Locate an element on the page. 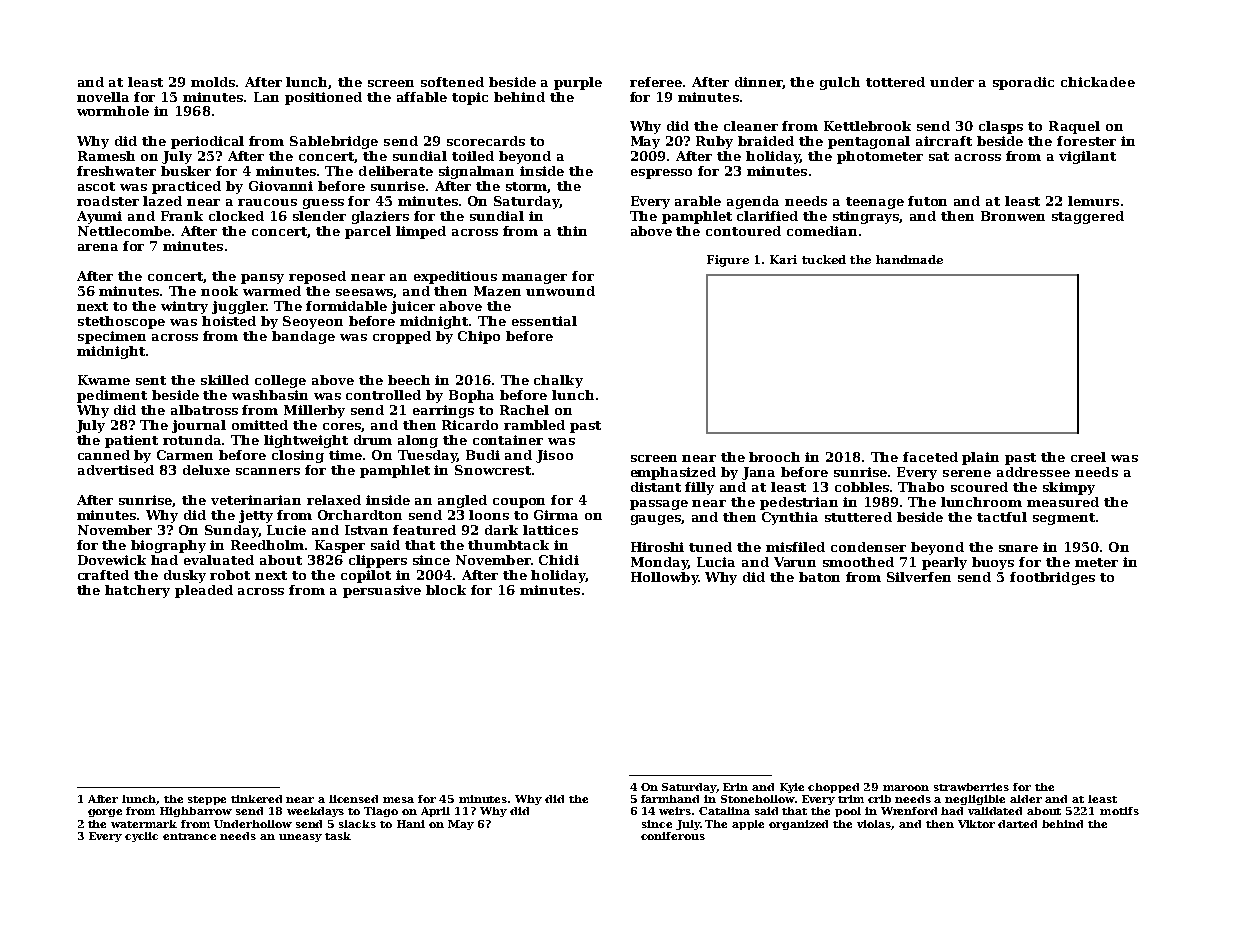  practiced is located at coordinates (186, 187).
